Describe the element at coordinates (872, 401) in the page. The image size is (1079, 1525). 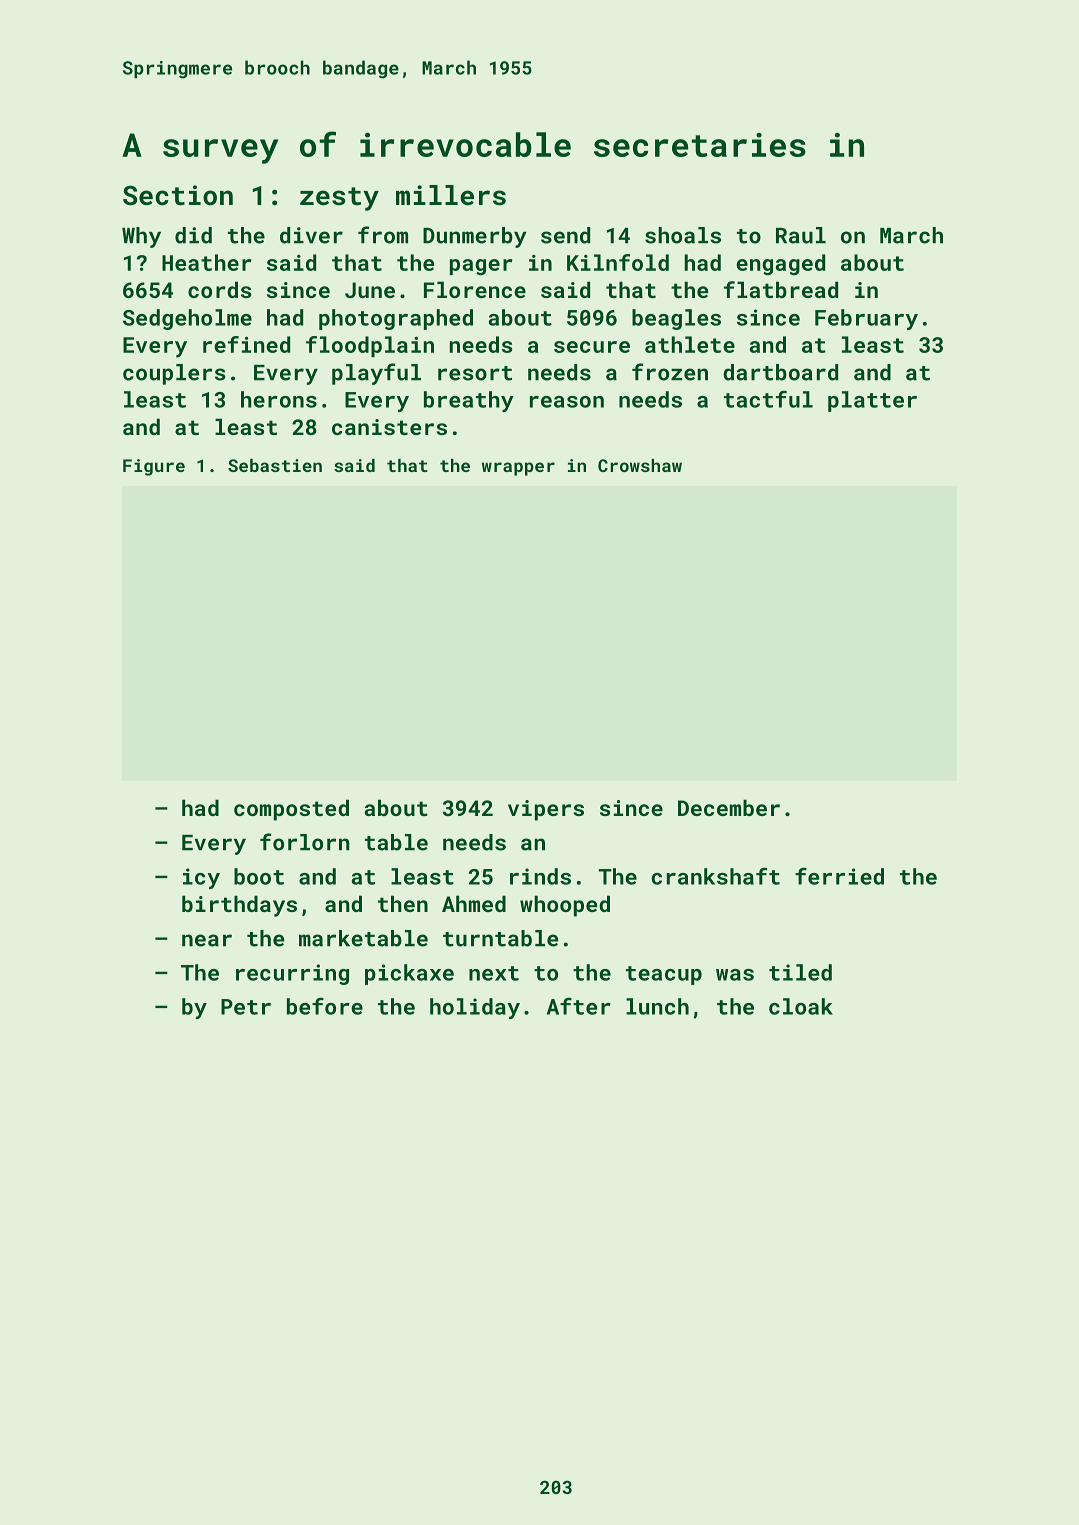
I see `platter` at that location.
